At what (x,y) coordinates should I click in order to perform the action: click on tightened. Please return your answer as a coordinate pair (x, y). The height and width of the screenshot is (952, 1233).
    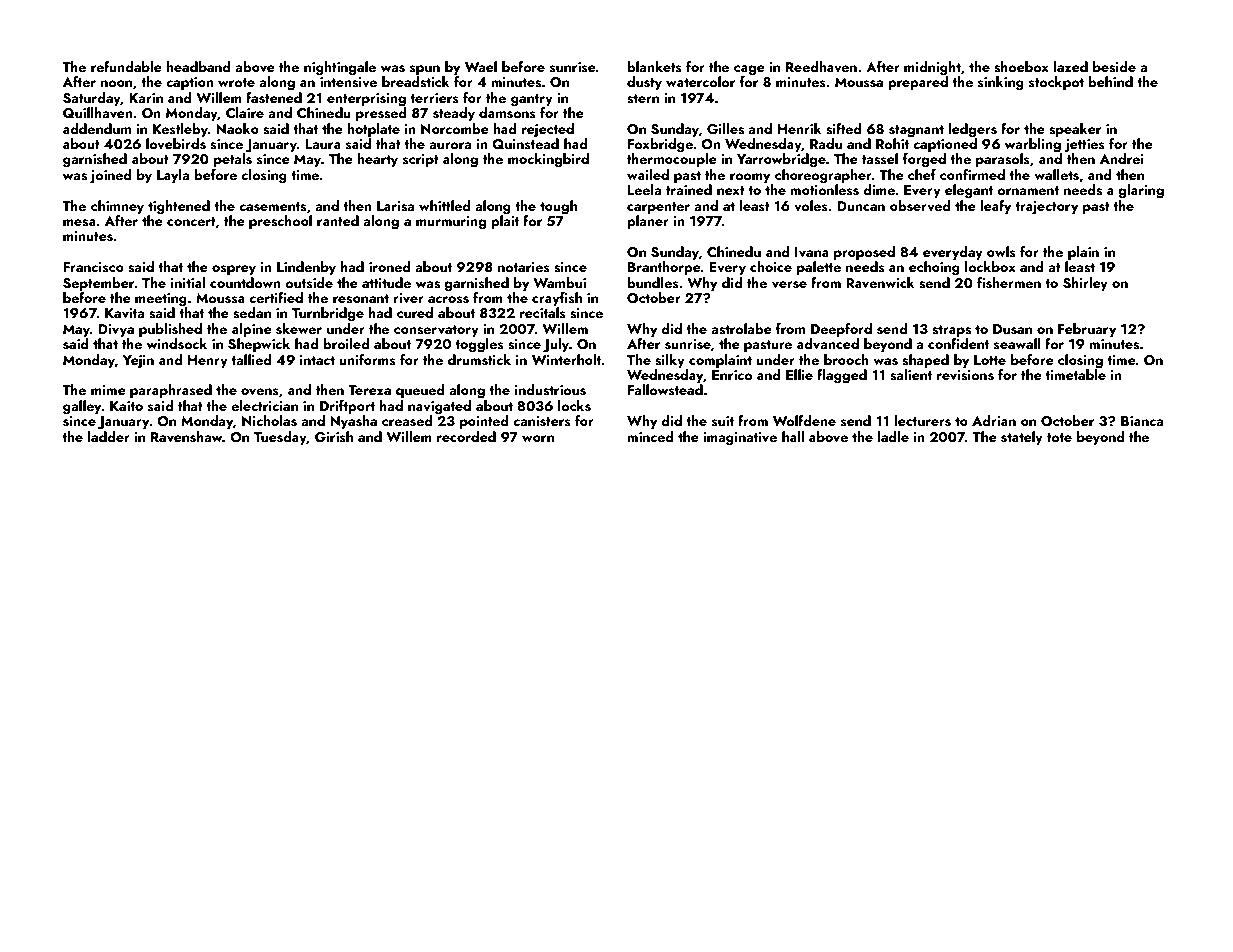
    Looking at the image, I should click on (179, 207).
